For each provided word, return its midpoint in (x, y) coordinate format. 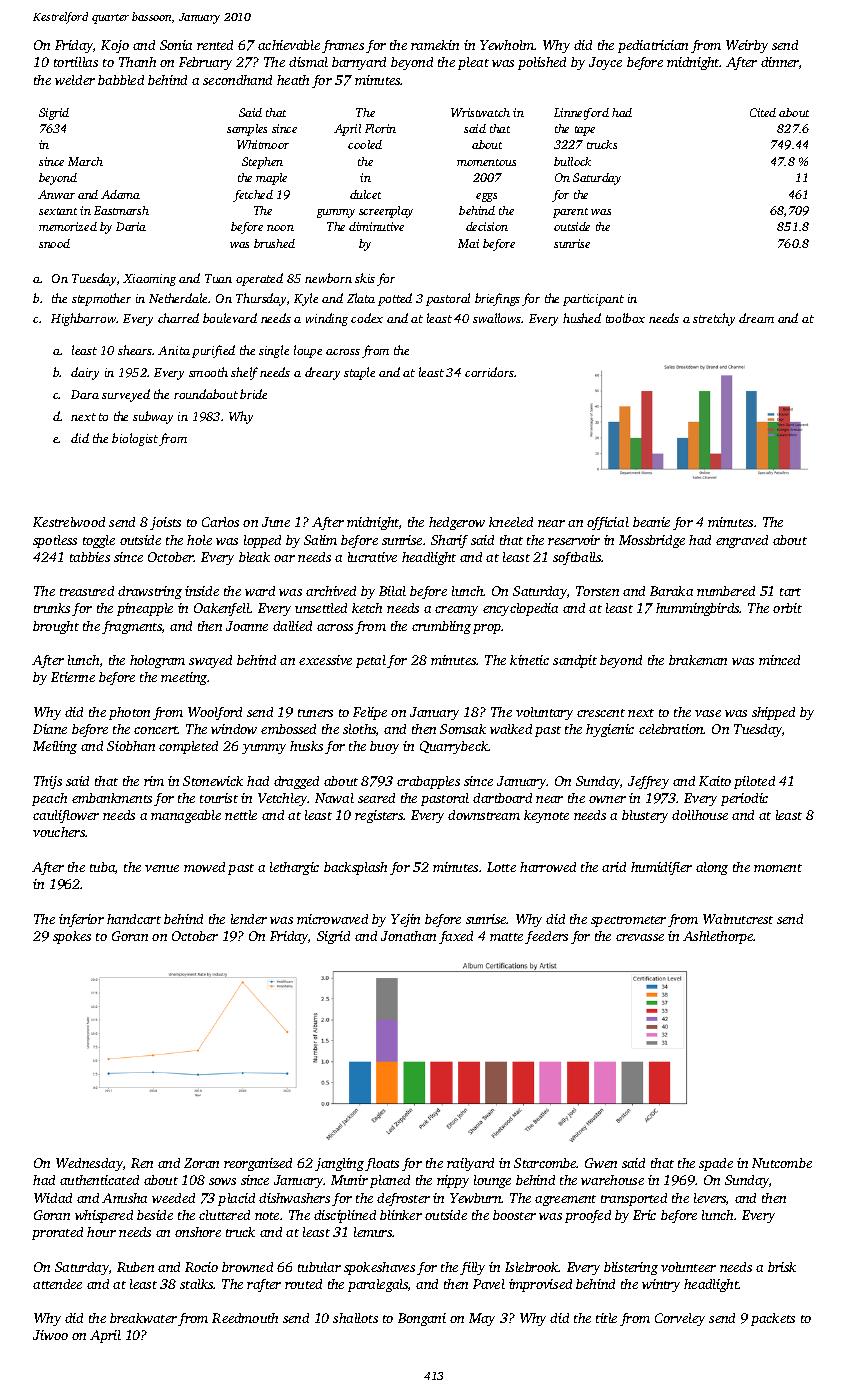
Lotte (501, 867)
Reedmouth (245, 1318)
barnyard (359, 63)
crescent (601, 713)
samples (247, 130)
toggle (99, 541)
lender (249, 919)
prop (487, 629)
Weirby (747, 46)
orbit (787, 608)
